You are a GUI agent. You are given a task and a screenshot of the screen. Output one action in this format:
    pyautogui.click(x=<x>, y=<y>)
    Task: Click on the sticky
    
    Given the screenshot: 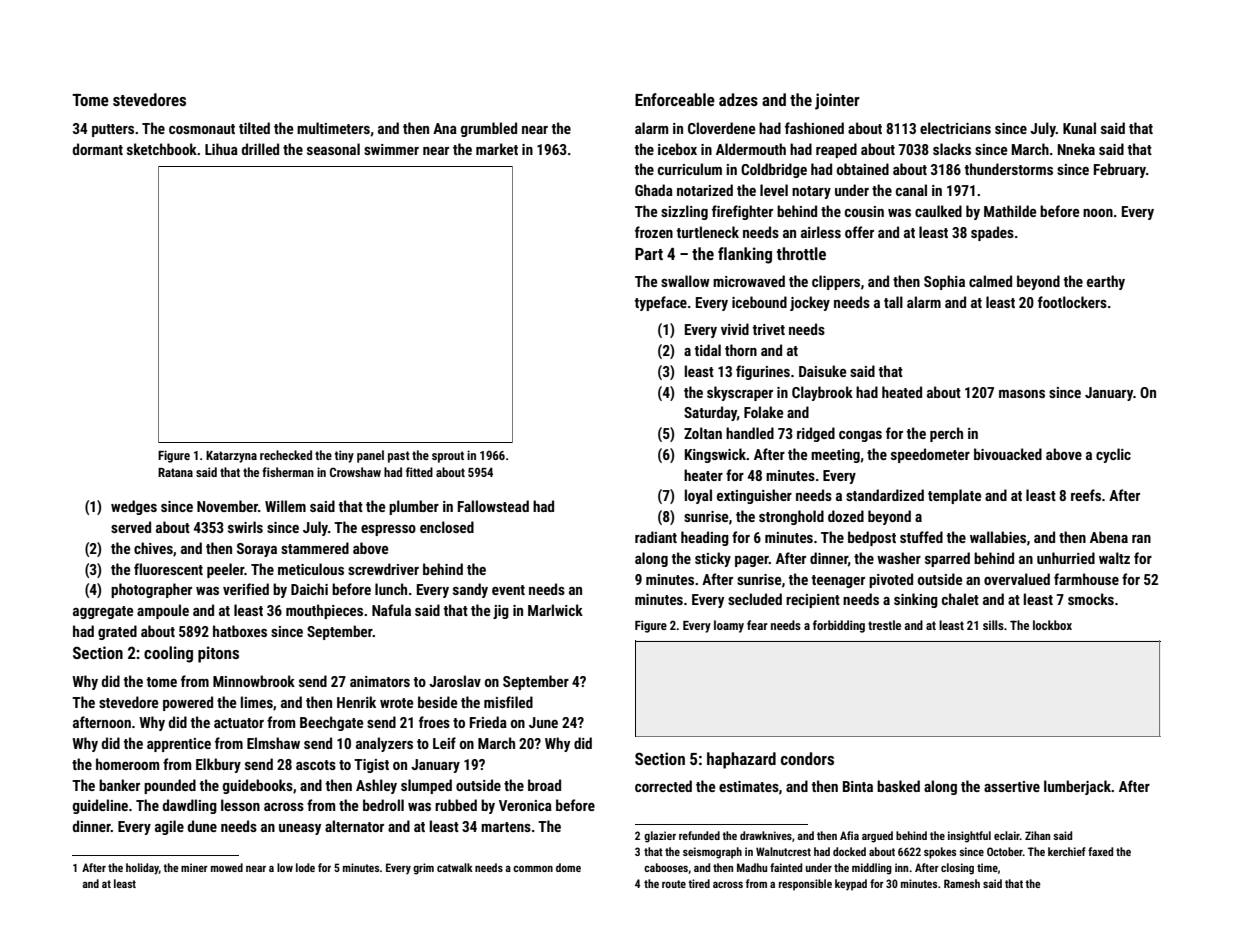 What is the action you would take?
    pyautogui.click(x=713, y=559)
